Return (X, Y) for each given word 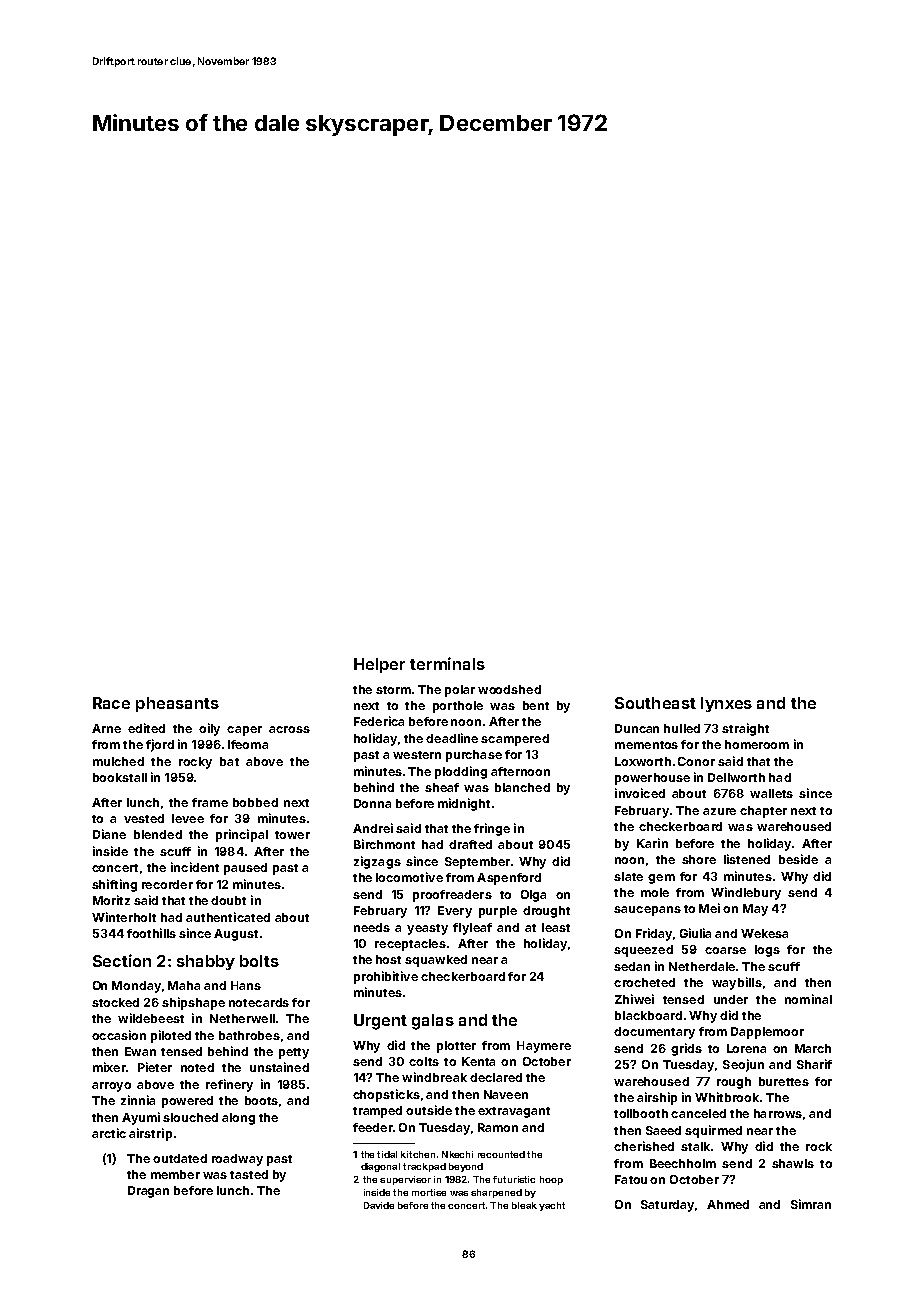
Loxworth (643, 761)
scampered (515, 740)
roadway (237, 1160)
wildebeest (151, 1018)
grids (686, 1049)
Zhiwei (634, 999)
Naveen (506, 1094)
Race (111, 703)
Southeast (655, 703)
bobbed (255, 802)
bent (536, 705)
